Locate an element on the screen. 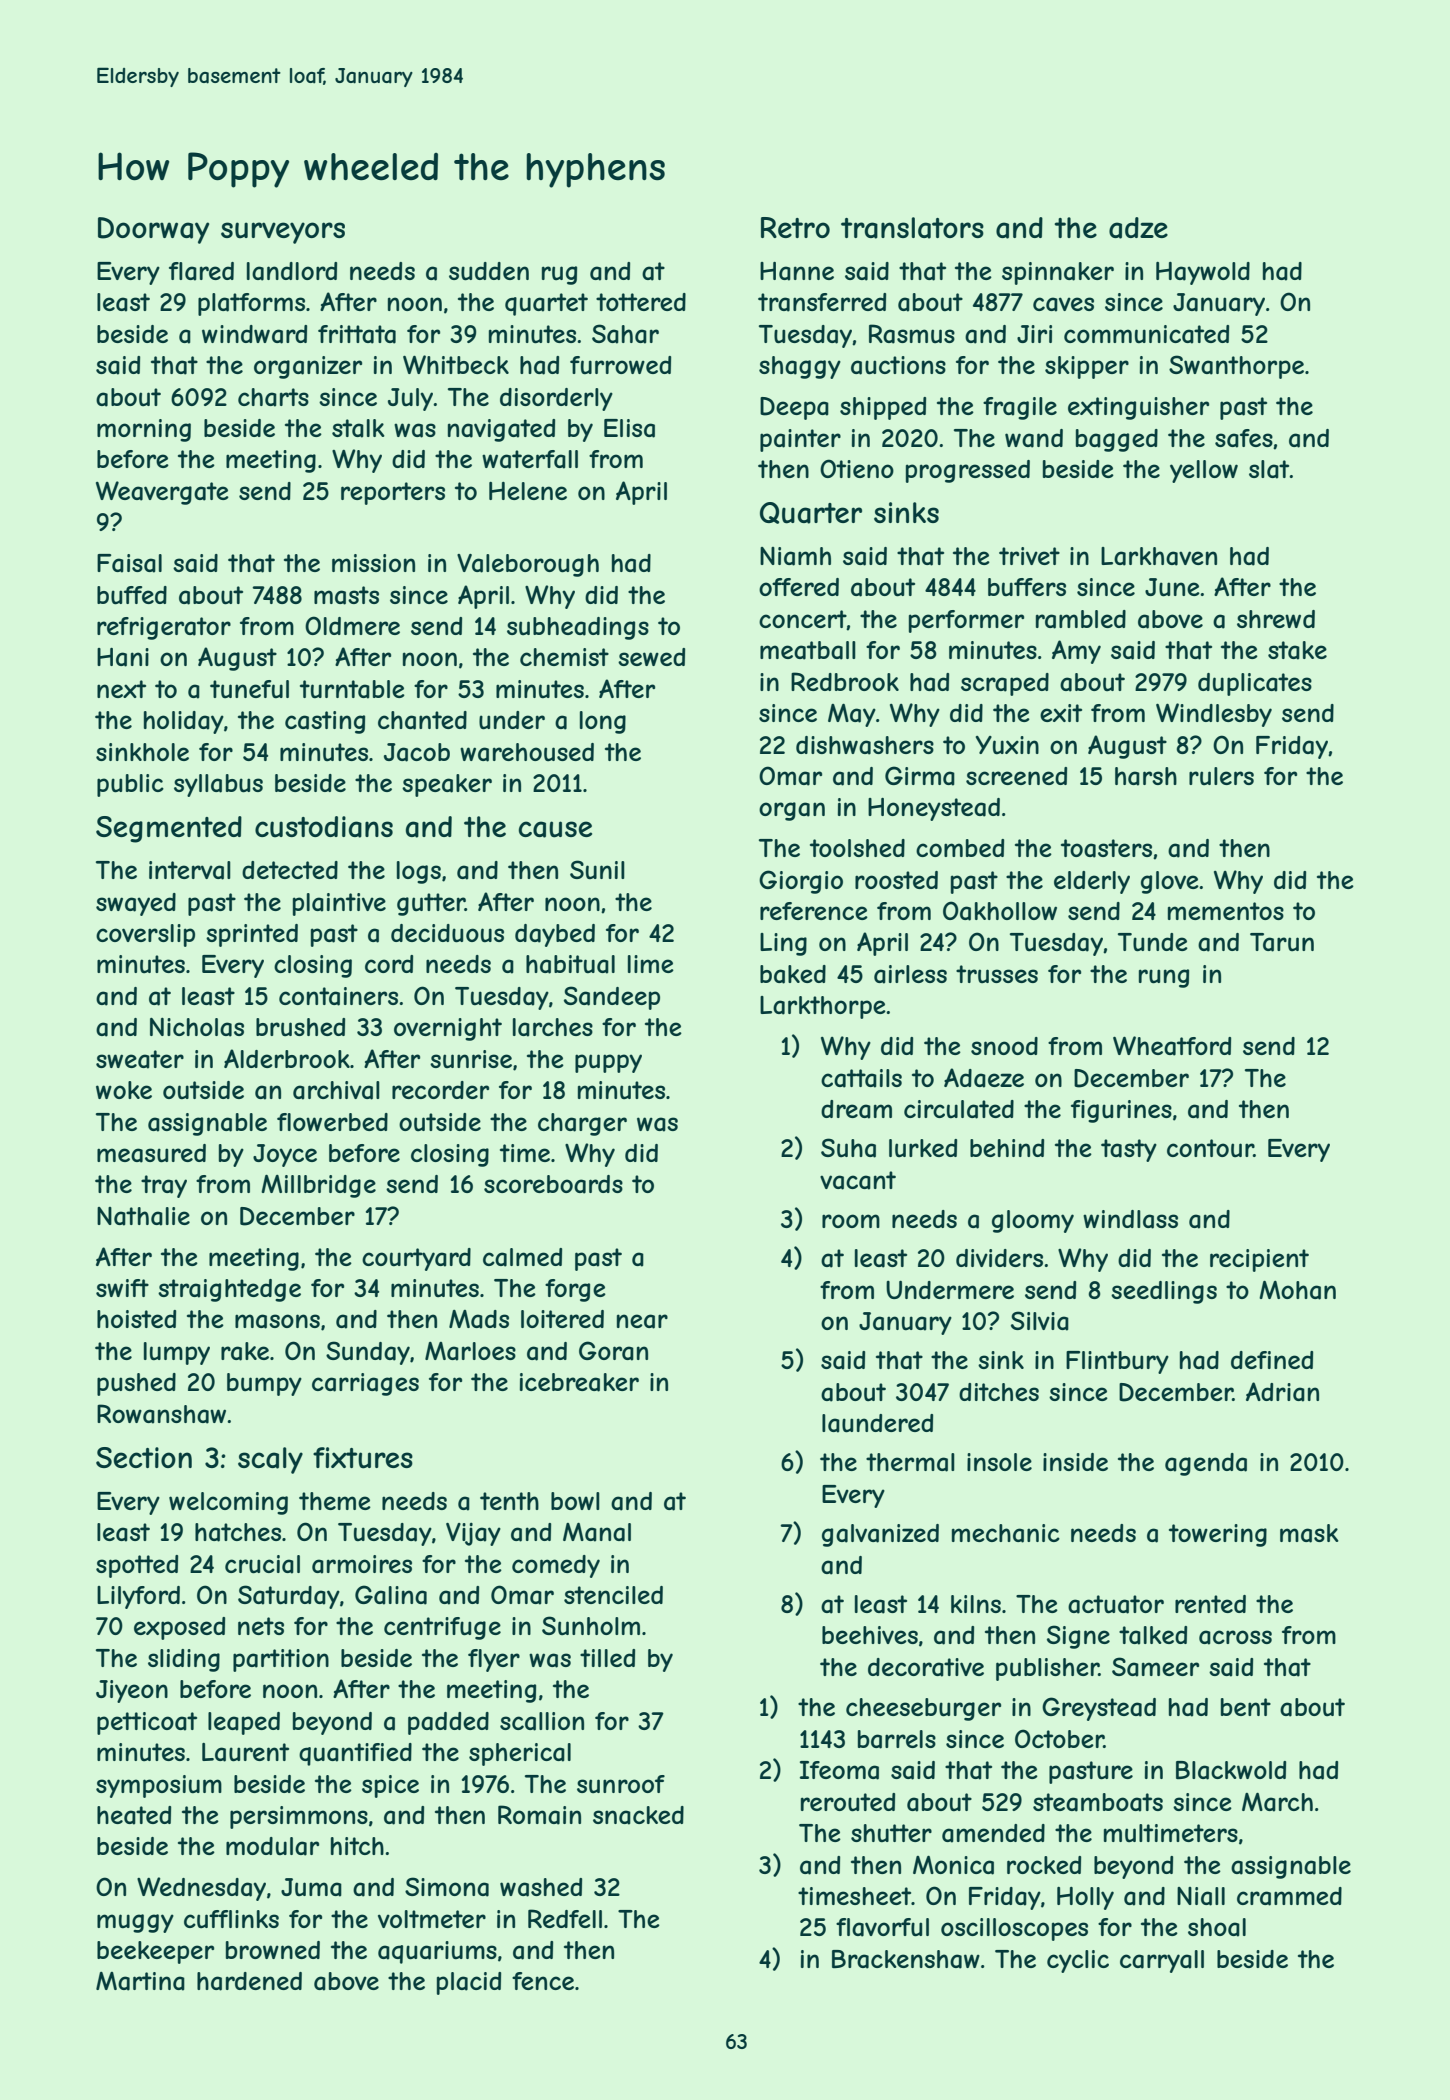  Wheatford is located at coordinates (1172, 1046).
